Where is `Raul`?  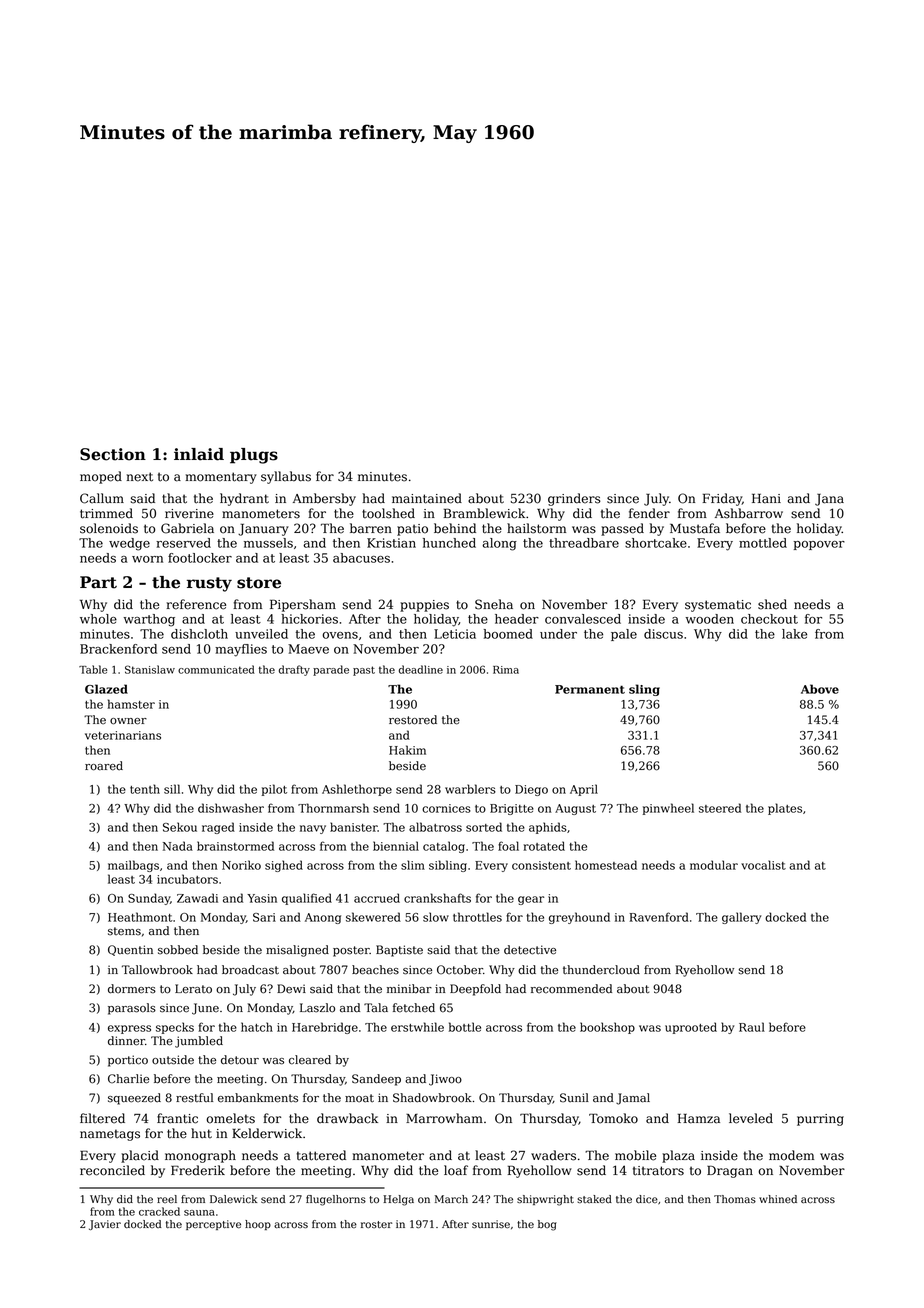 Raul is located at coordinates (752, 1027).
